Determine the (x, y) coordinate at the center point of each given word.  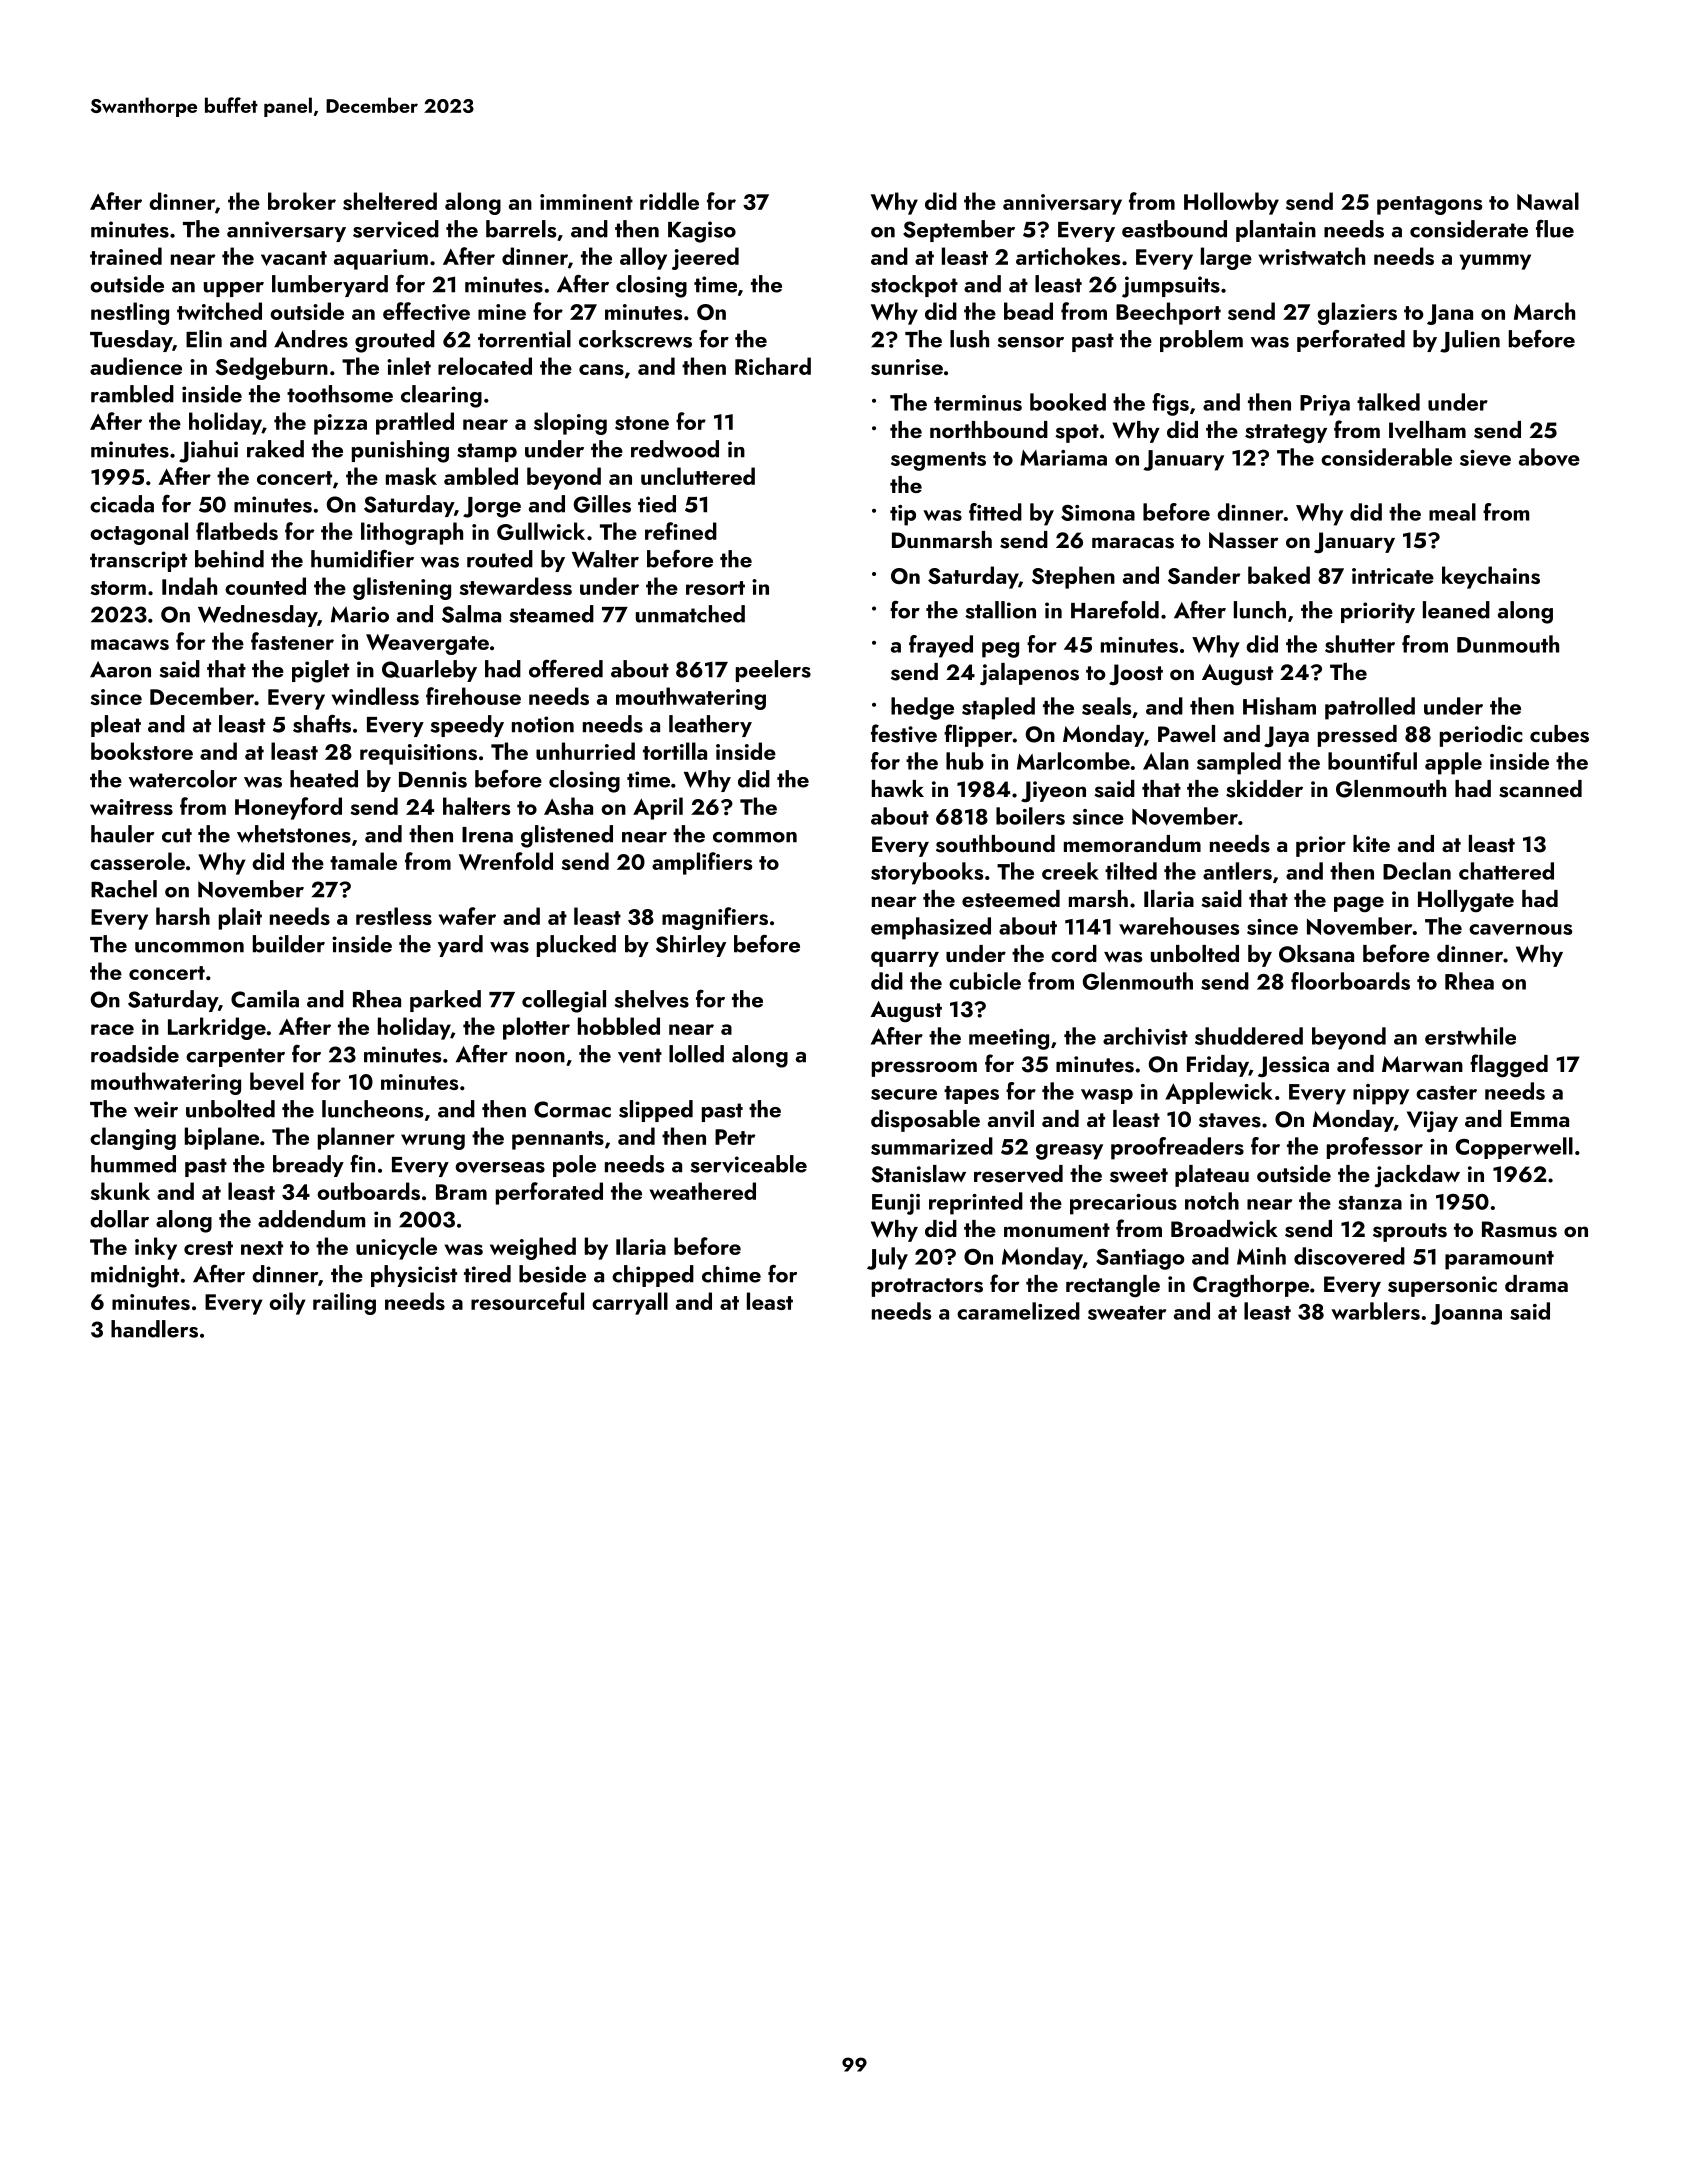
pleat (116, 726)
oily (287, 1303)
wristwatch (1312, 256)
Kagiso (702, 232)
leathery (710, 726)
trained (126, 256)
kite (1371, 843)
